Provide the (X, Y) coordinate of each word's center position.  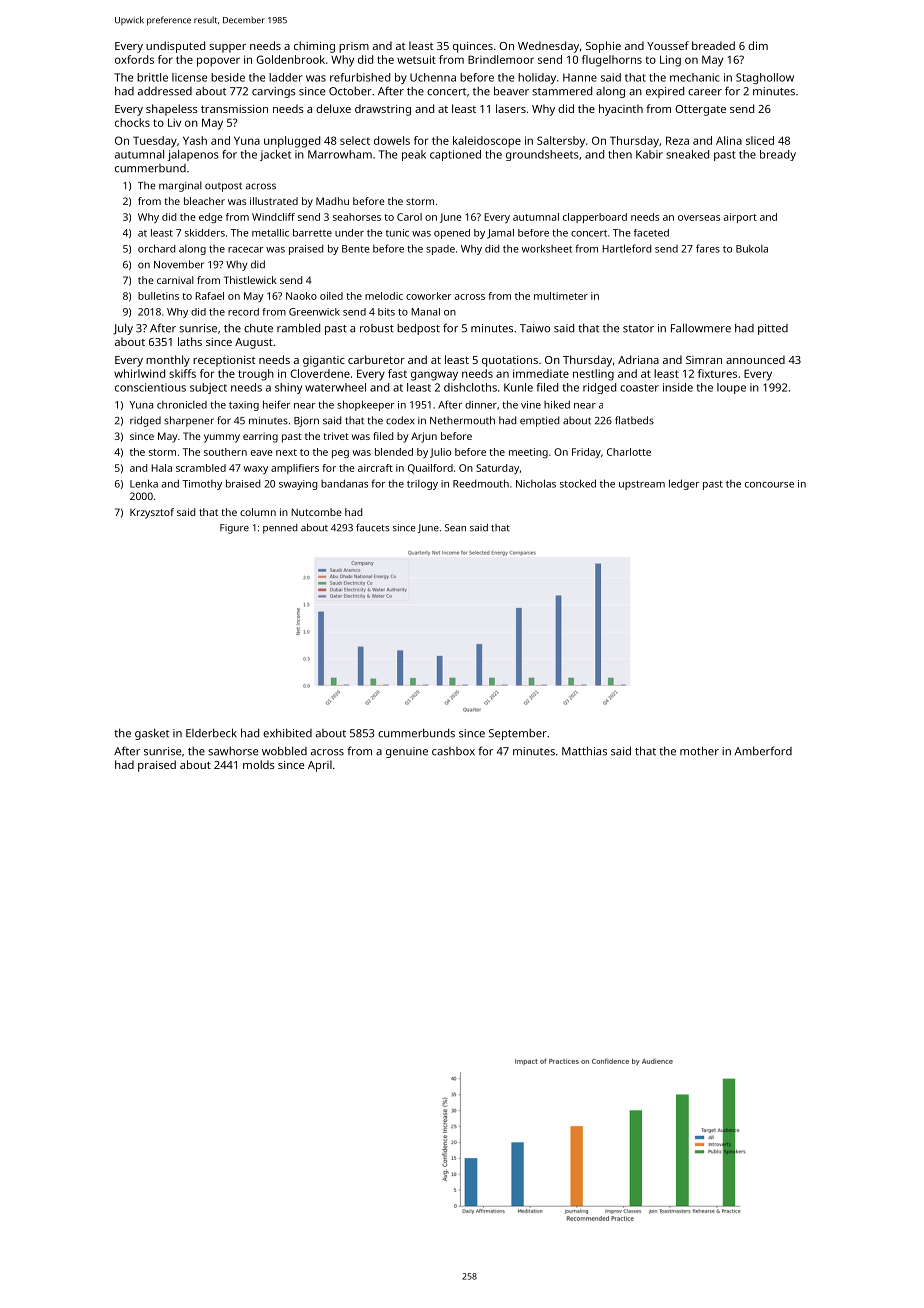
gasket (152, 734)
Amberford (763, 751)
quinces (473, 47)
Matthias (584, 751)
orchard (156, 248)
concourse (769, 485)
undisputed (175, 47)
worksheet (547, 248)
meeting (528, 453)
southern (225, 452)
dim (758, 45)
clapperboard (595, 218)
